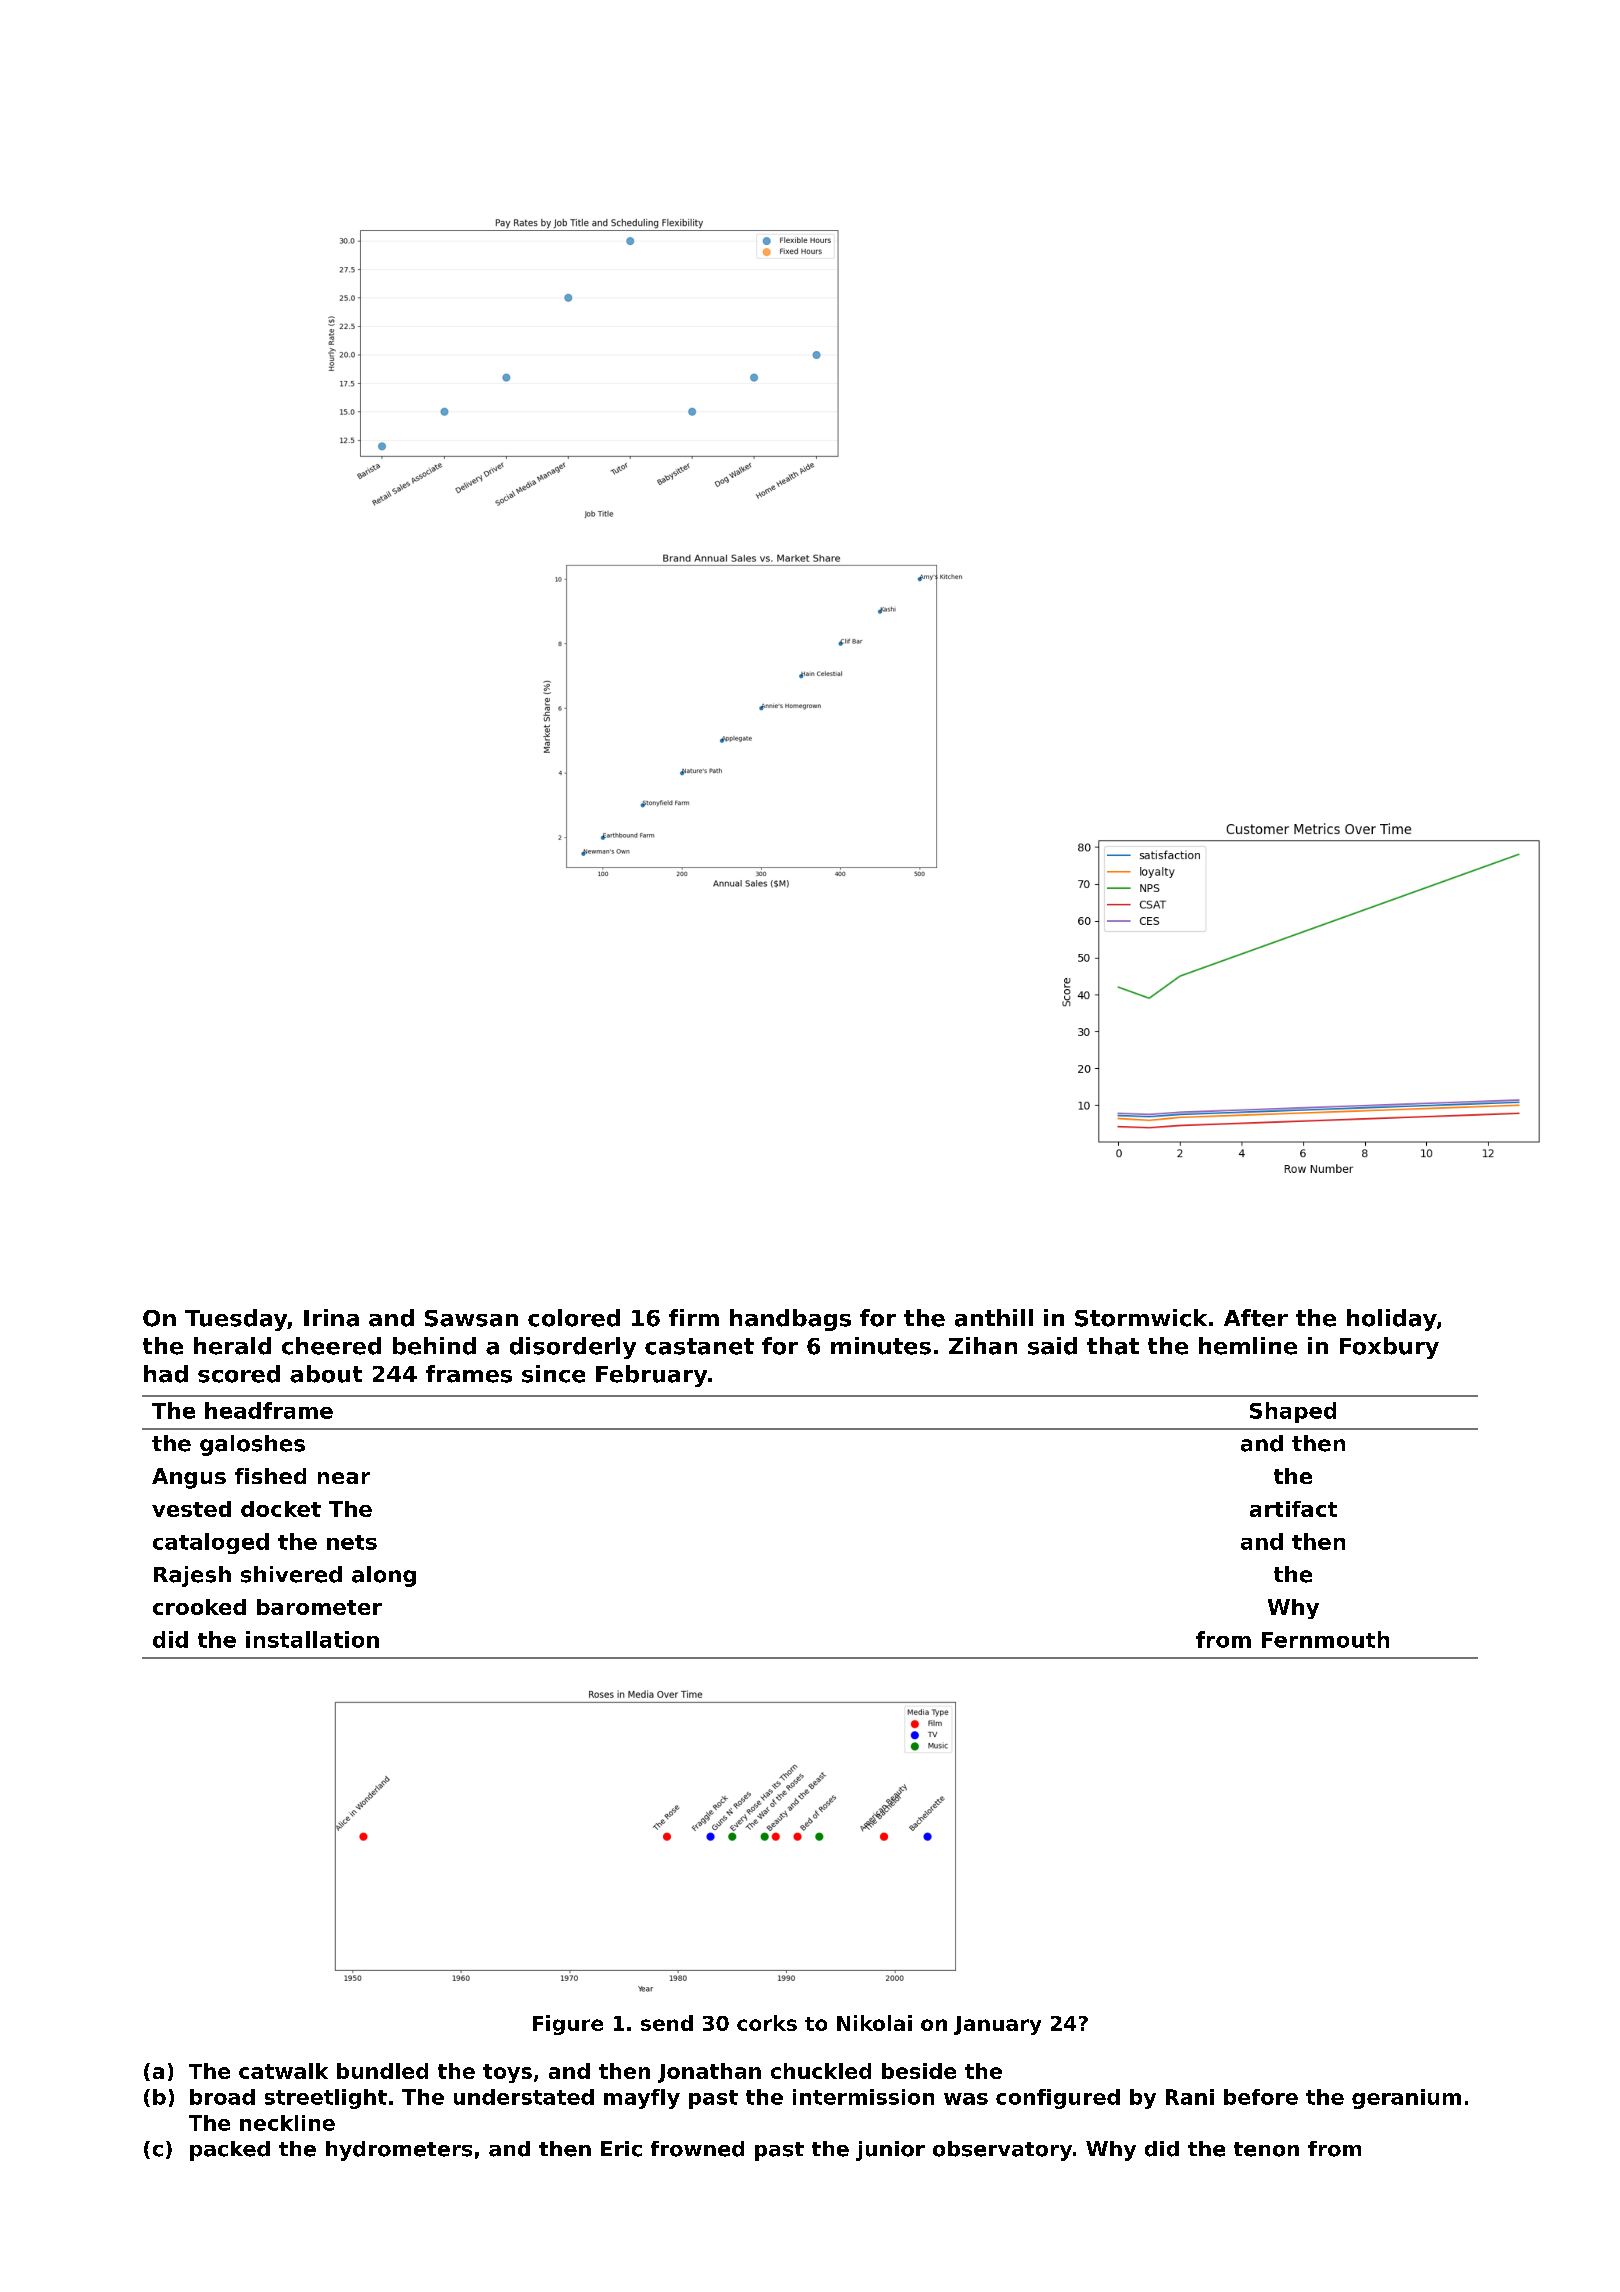 This screenshot has height=2292, width=1620. Describe the element at coordinates (326, 2099) in the screenshot. I see `streetlight` at that location.
